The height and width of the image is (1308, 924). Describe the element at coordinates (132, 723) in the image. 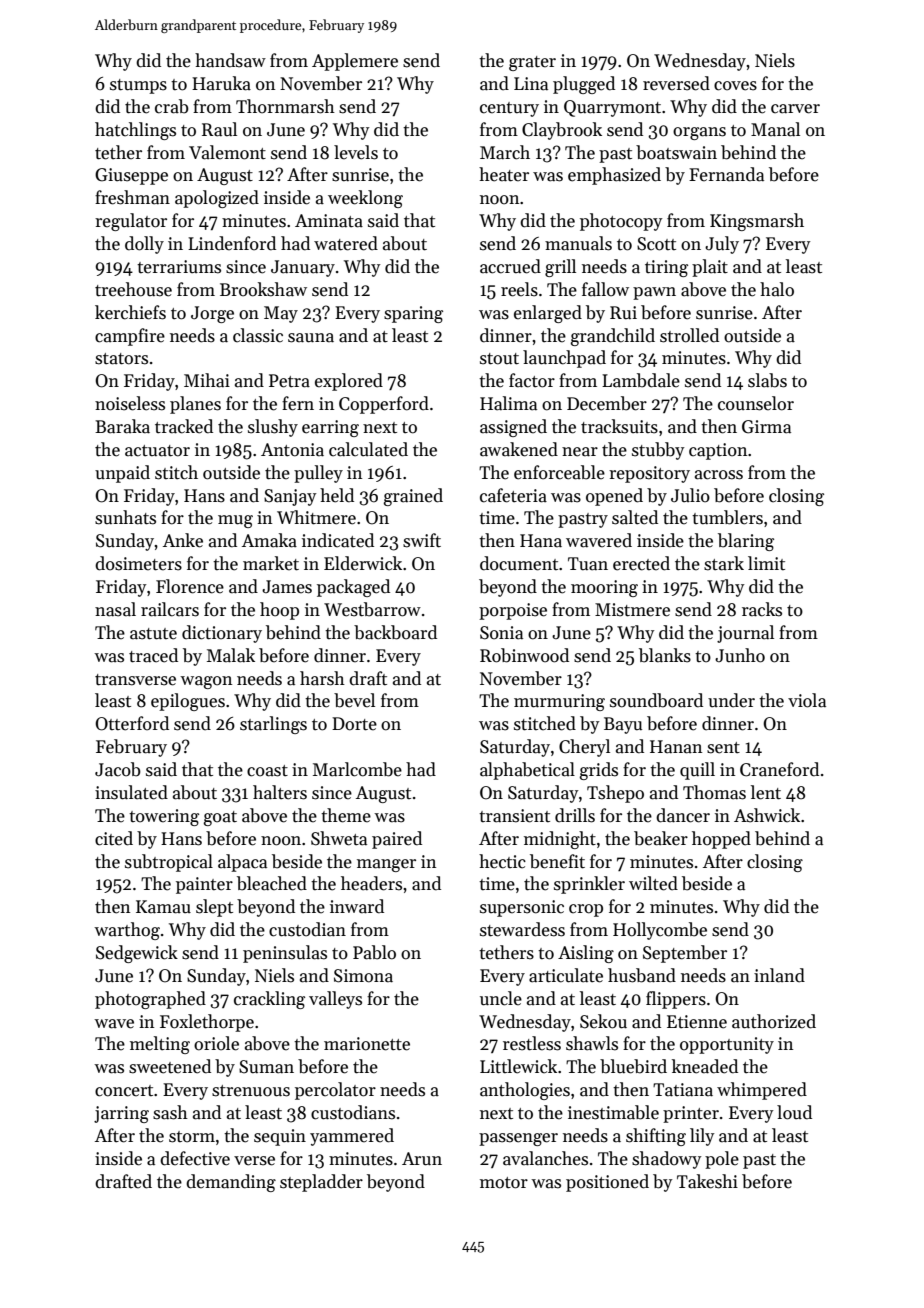

I see `Otterford` at that location.
